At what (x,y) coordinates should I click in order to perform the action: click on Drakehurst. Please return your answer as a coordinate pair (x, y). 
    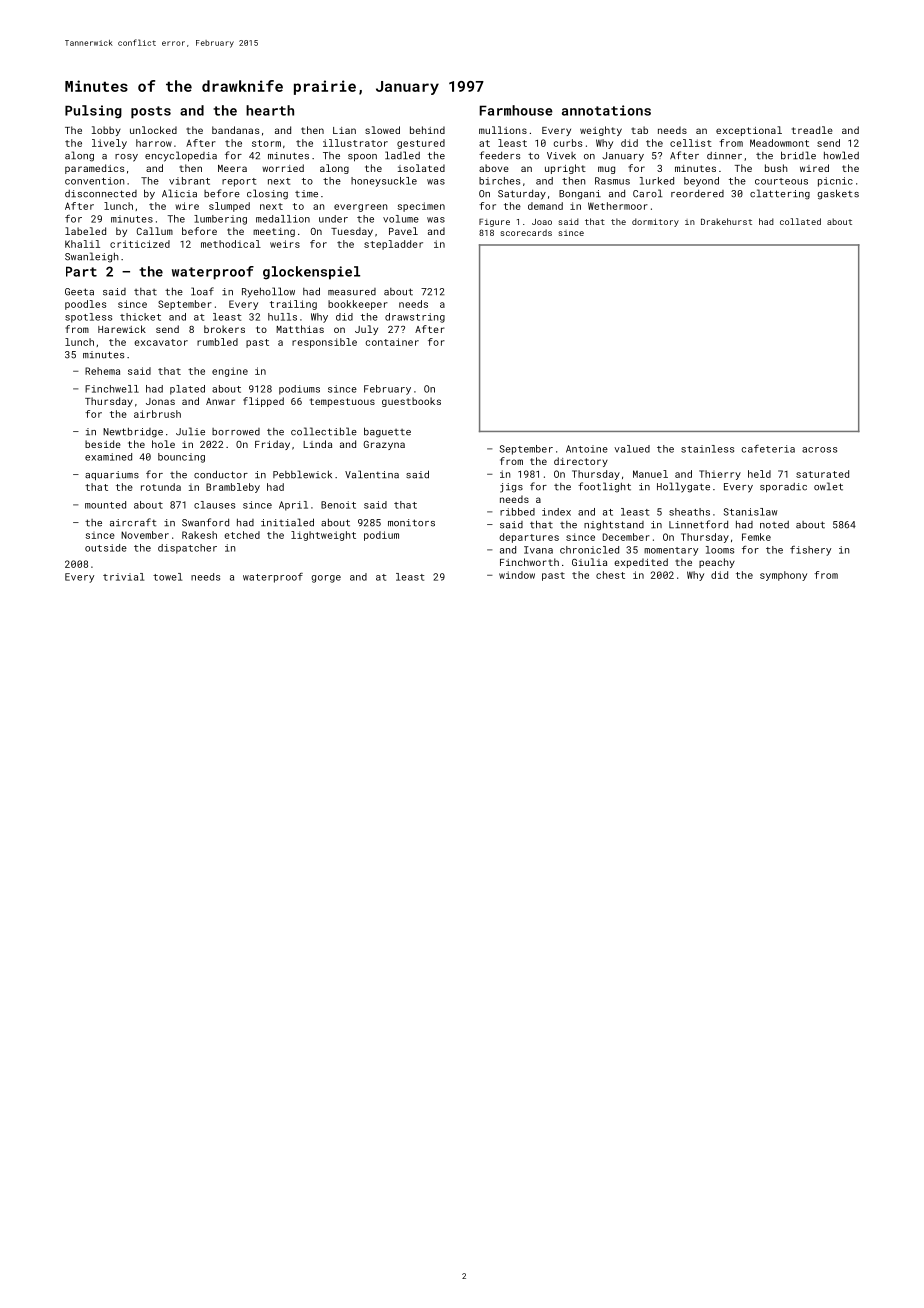
    Looking at the image, I should click on (726, 221).
